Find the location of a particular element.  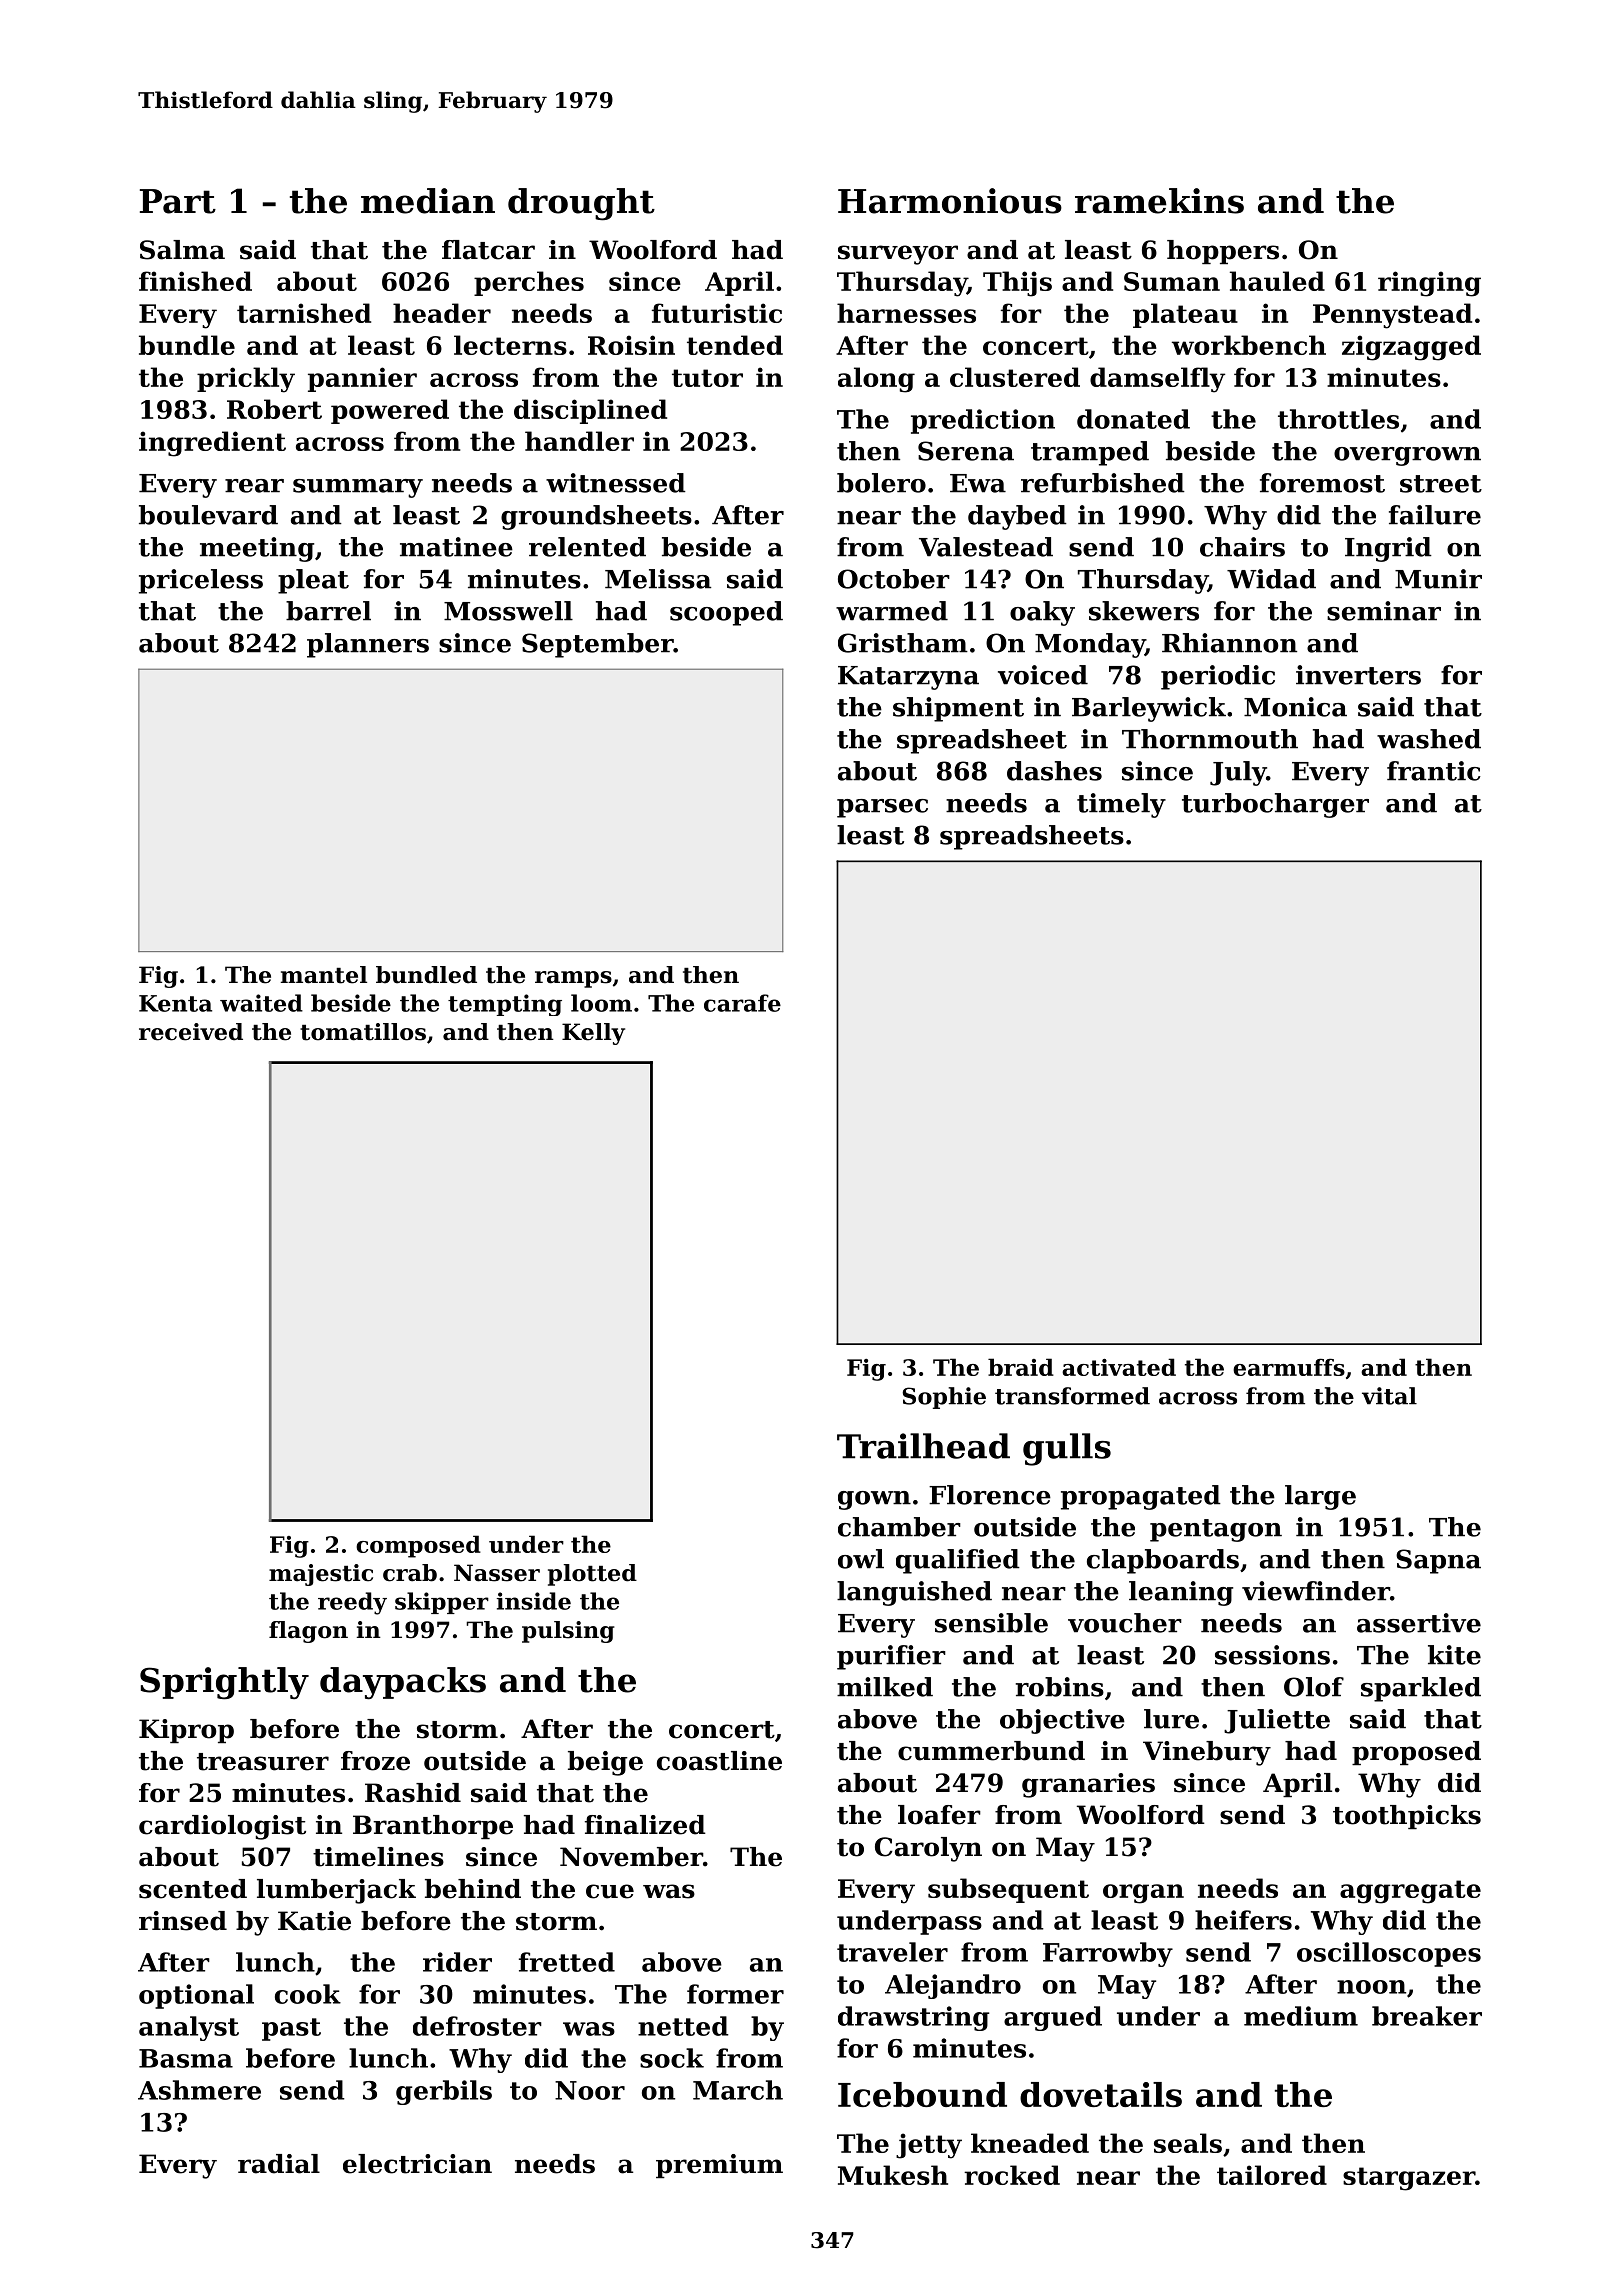

tomatillos is located at coordinates (363, 1032).
